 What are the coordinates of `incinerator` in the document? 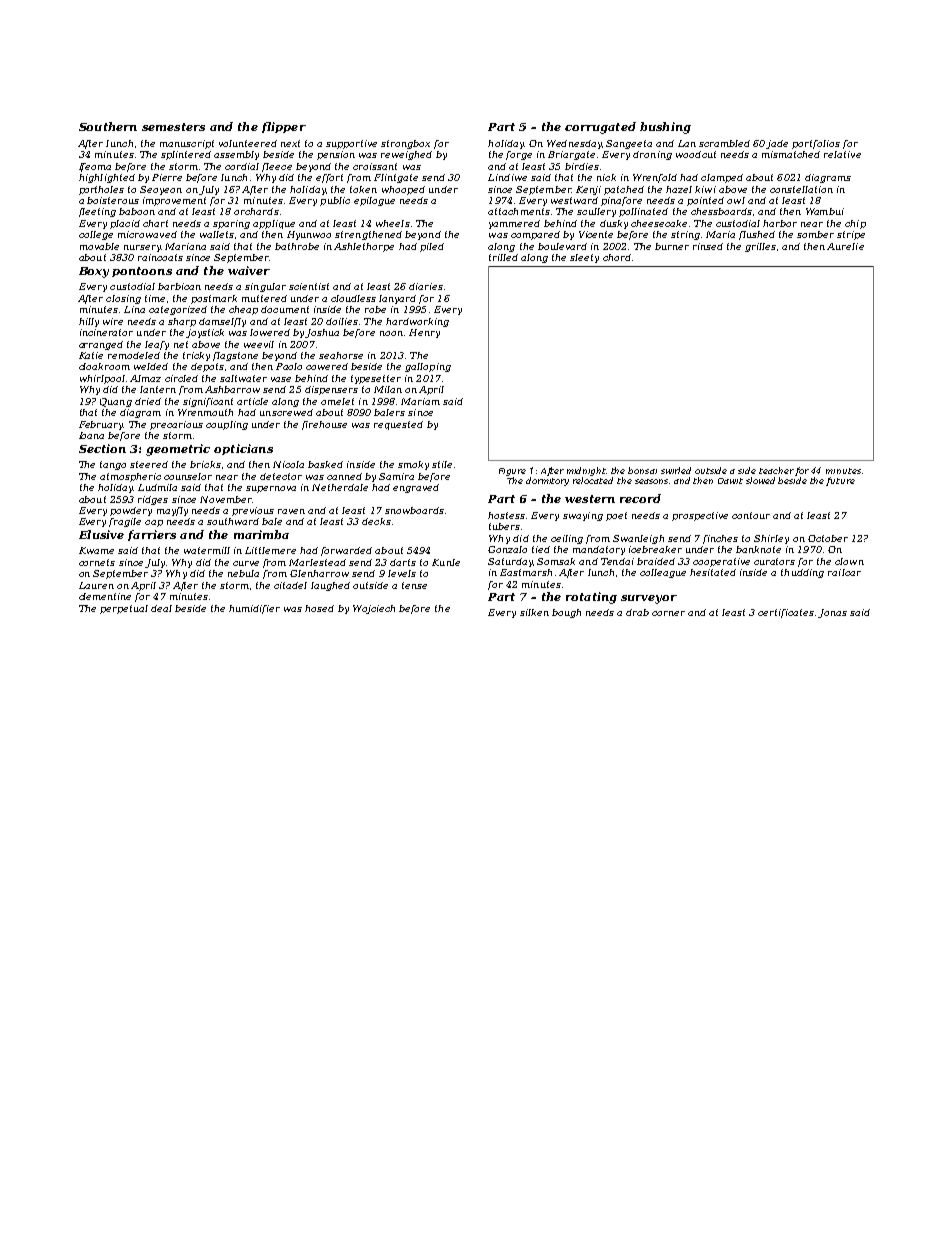 It's located at (106, 332).
